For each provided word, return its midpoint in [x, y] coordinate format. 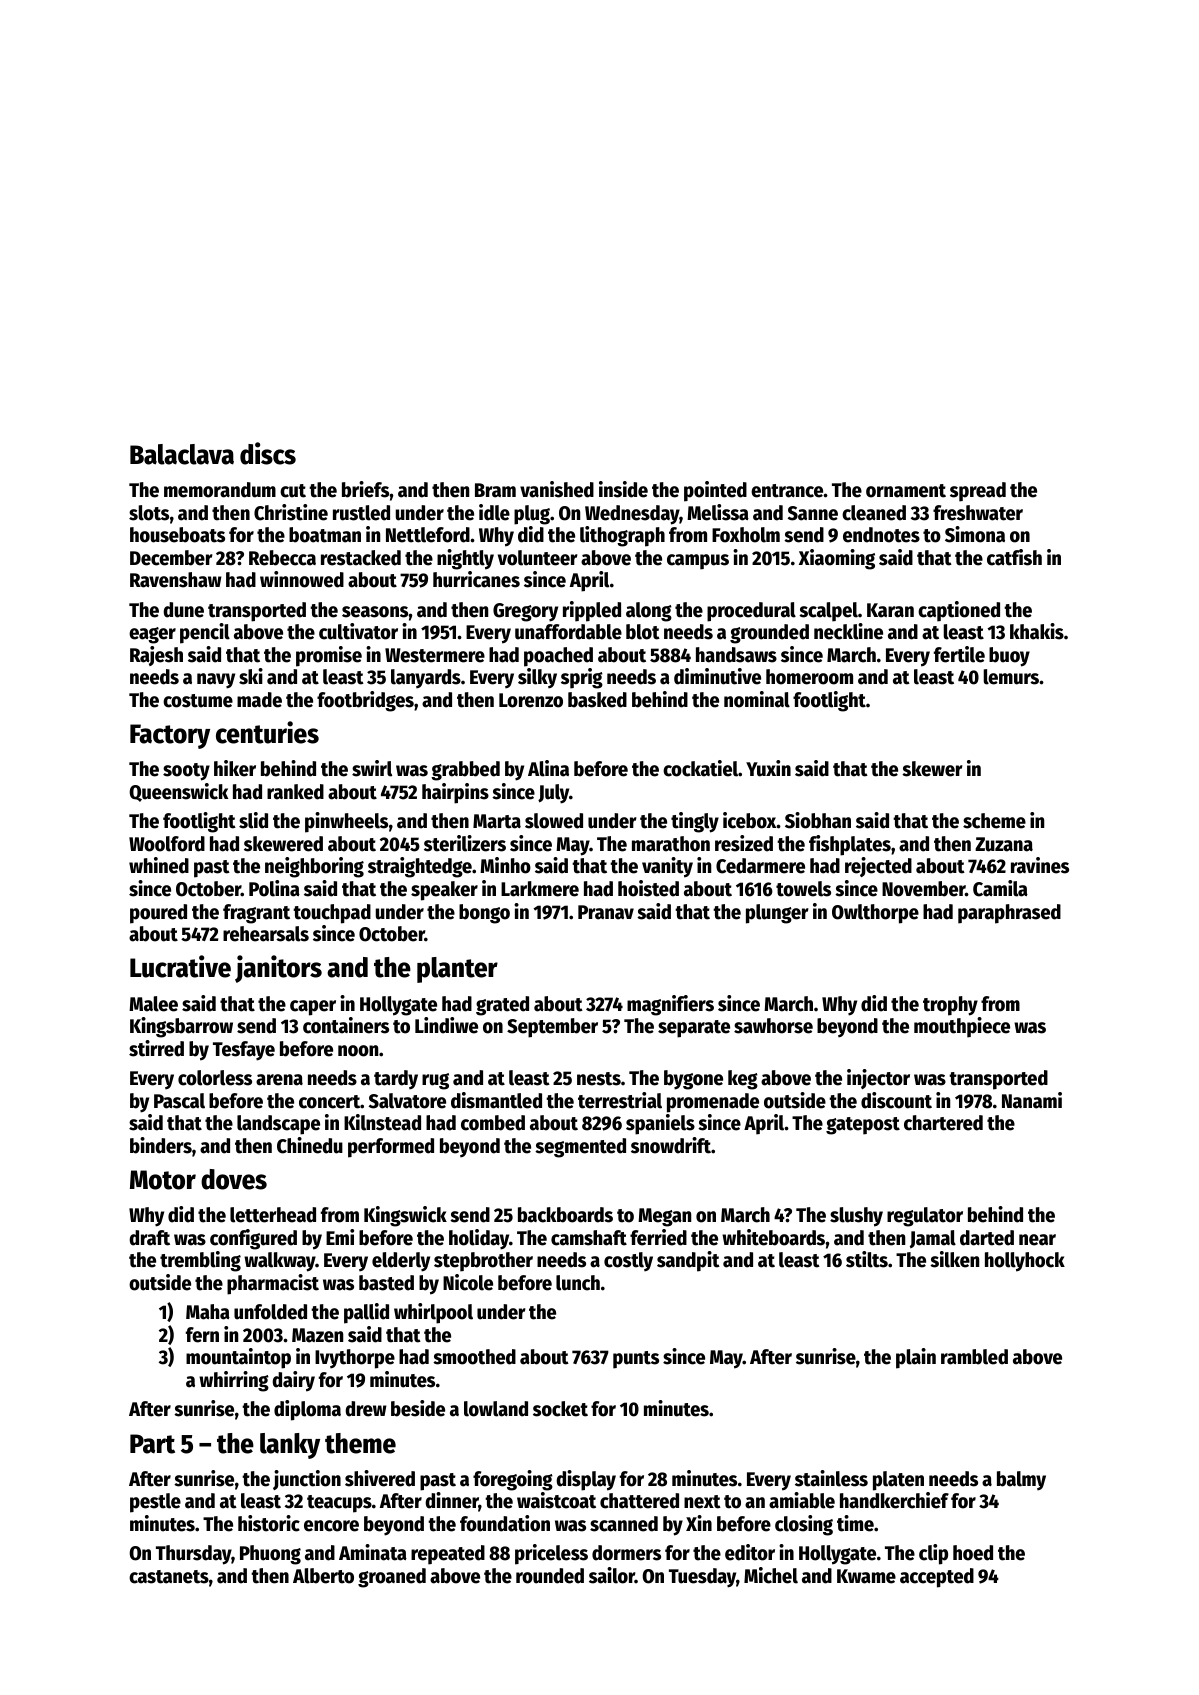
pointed [715, 491]
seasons [375, 612]
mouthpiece [962, 1027]
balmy [1021, 1480]
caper [313, 1008]
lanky [290, 1446]
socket [560, 1409]
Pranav [606, 912]
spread [978, 492]
